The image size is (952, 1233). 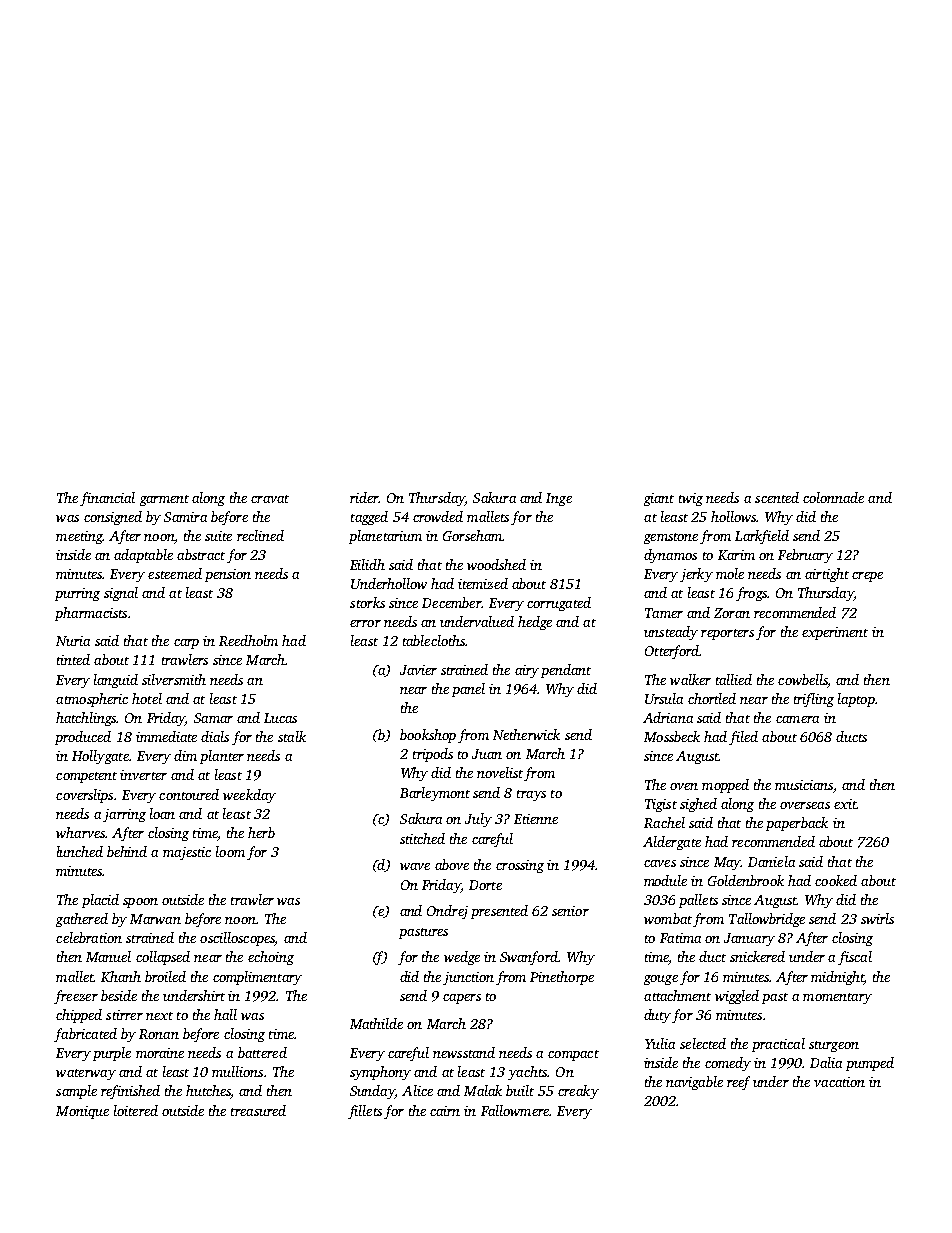 What do you see at coordinates (483, 583) in the screenshot?
I see `itemized` at bounding box center [483, 583].
